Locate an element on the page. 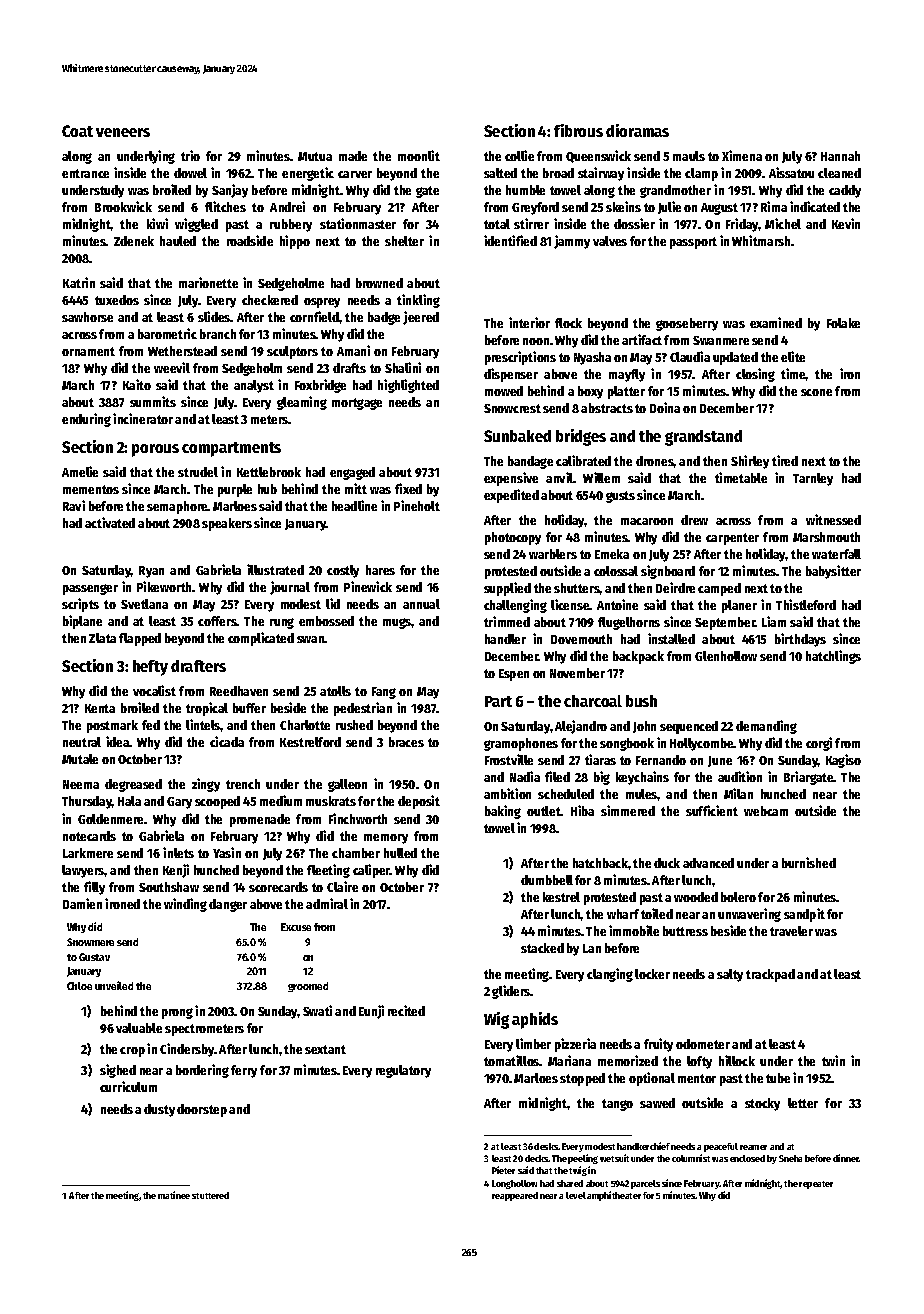 This document has width=924, height=1314. Kettlebrook is located at coordinates (269, 472).
